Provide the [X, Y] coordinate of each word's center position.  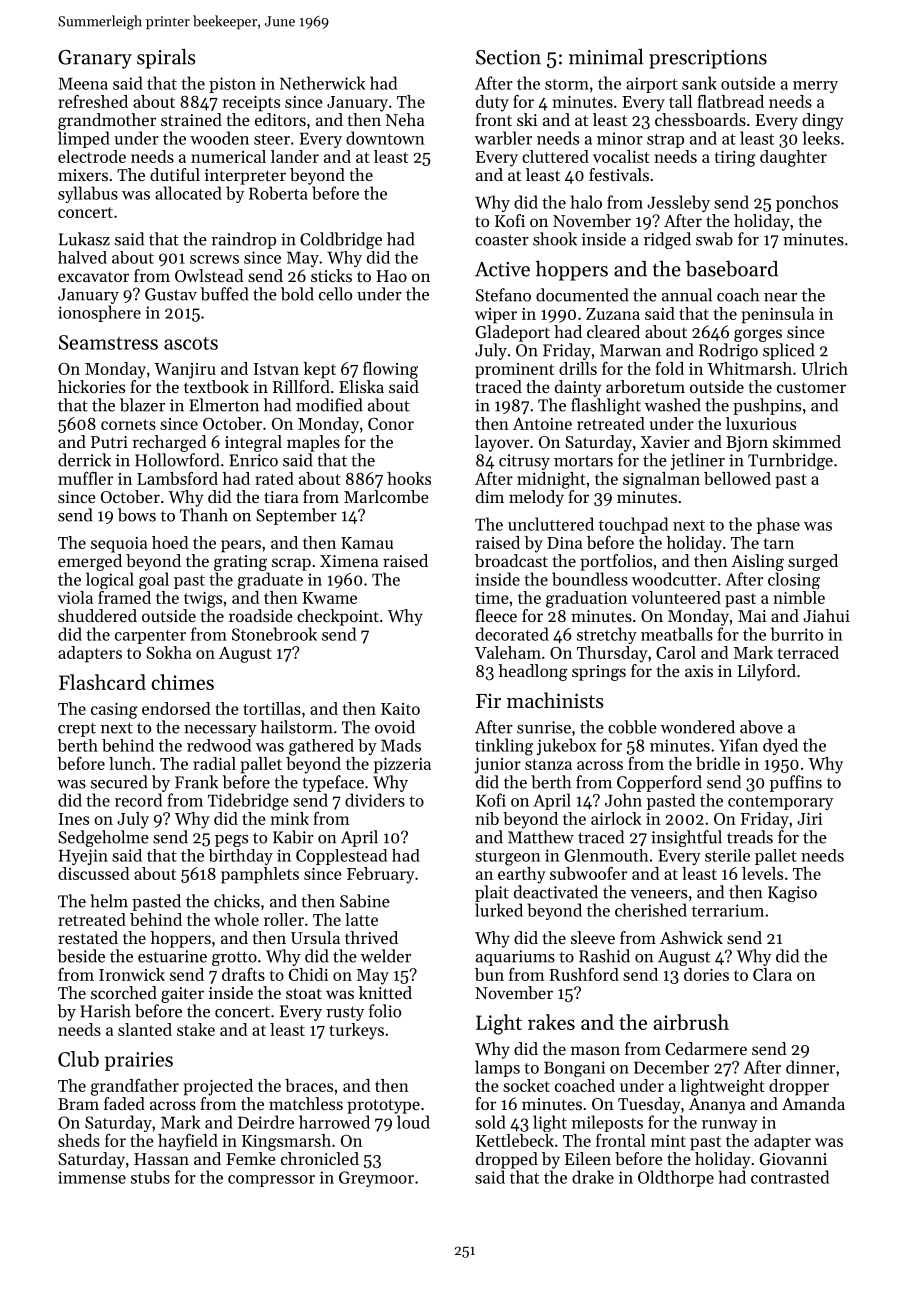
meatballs [677, 634]
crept [77, 730]
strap [665, 141]
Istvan [276, 369]
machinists [555, 700]
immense [92, 1177]
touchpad [633, 525]
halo [586, 202]
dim [490, 496]
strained [191, 119]
